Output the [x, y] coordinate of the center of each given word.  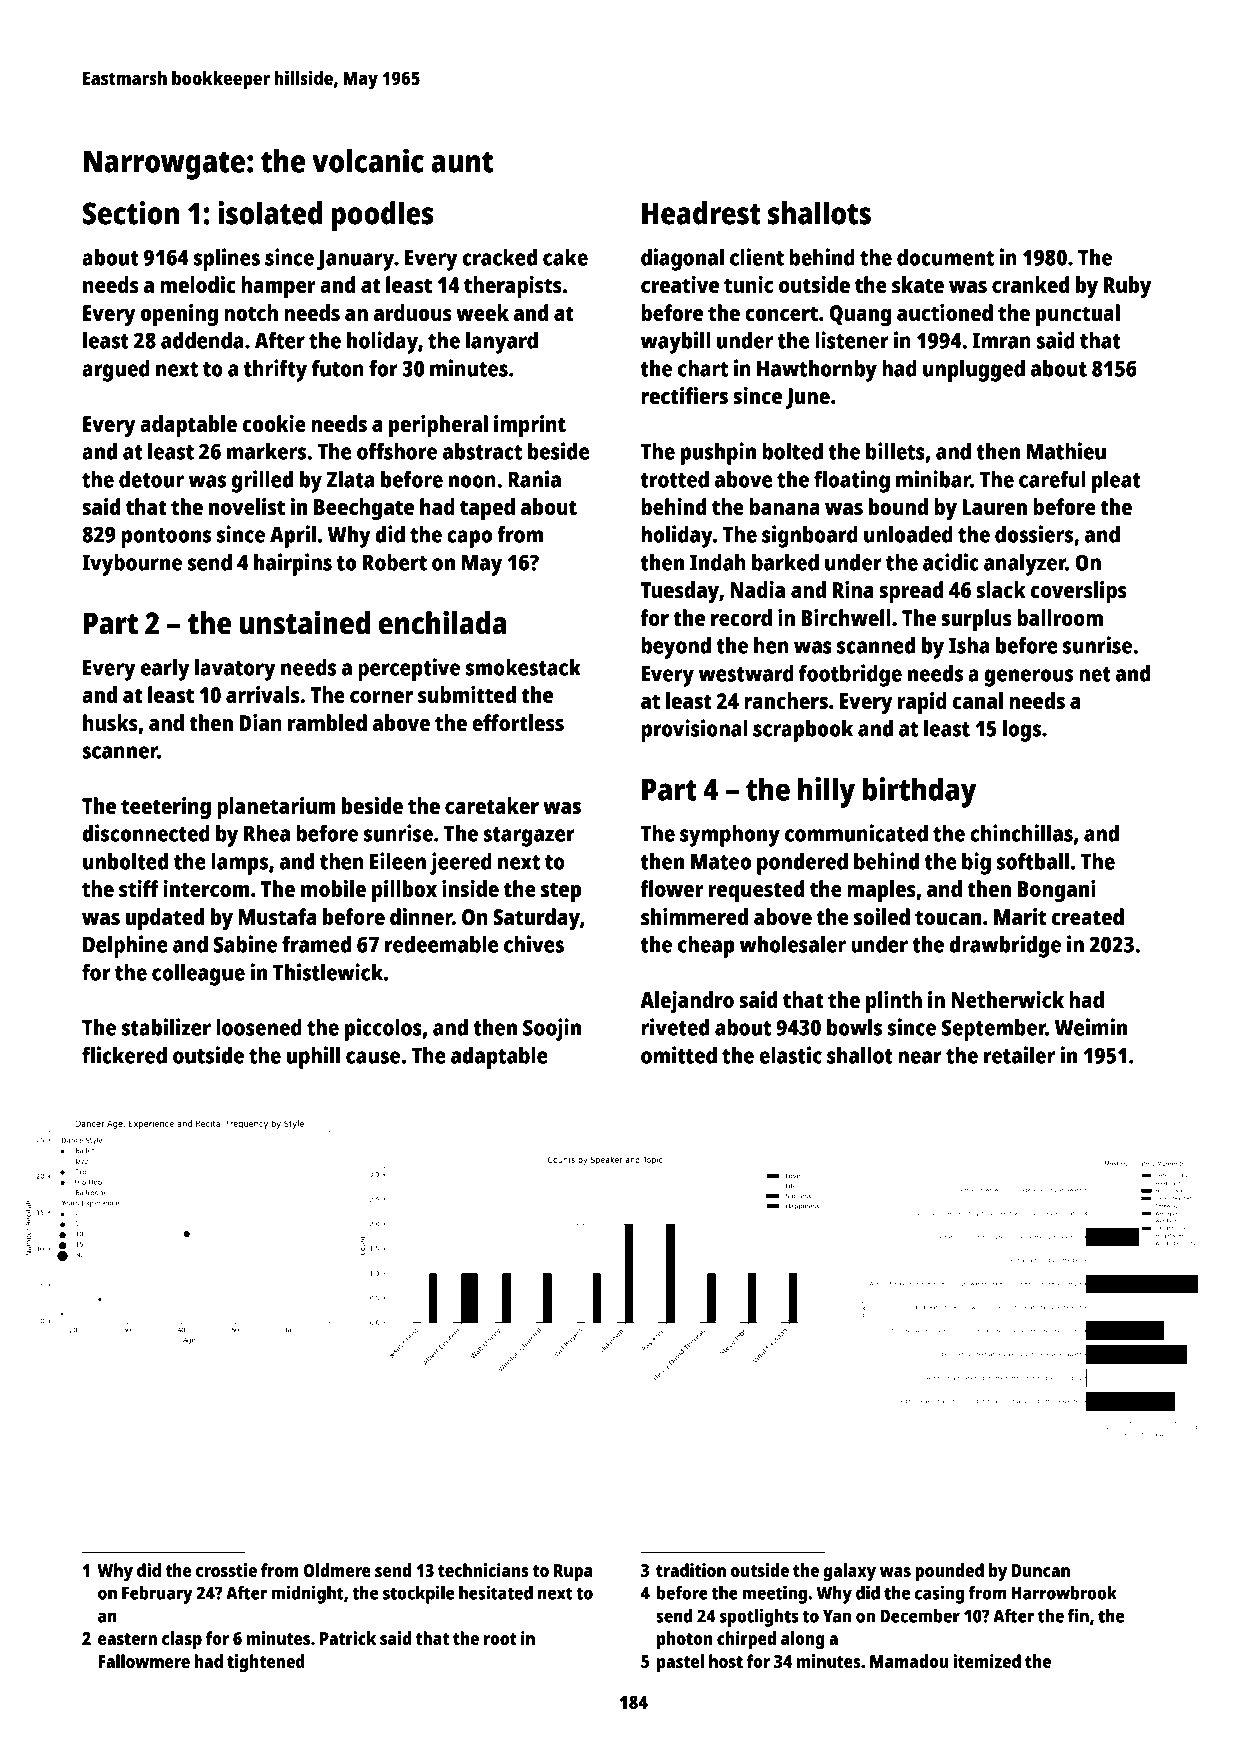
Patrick [348, 1638]
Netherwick [1007, 999]
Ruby [1127, 287]
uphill [313, 1057]
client [757, 257]
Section [131, 213]
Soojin [552, 1029]
